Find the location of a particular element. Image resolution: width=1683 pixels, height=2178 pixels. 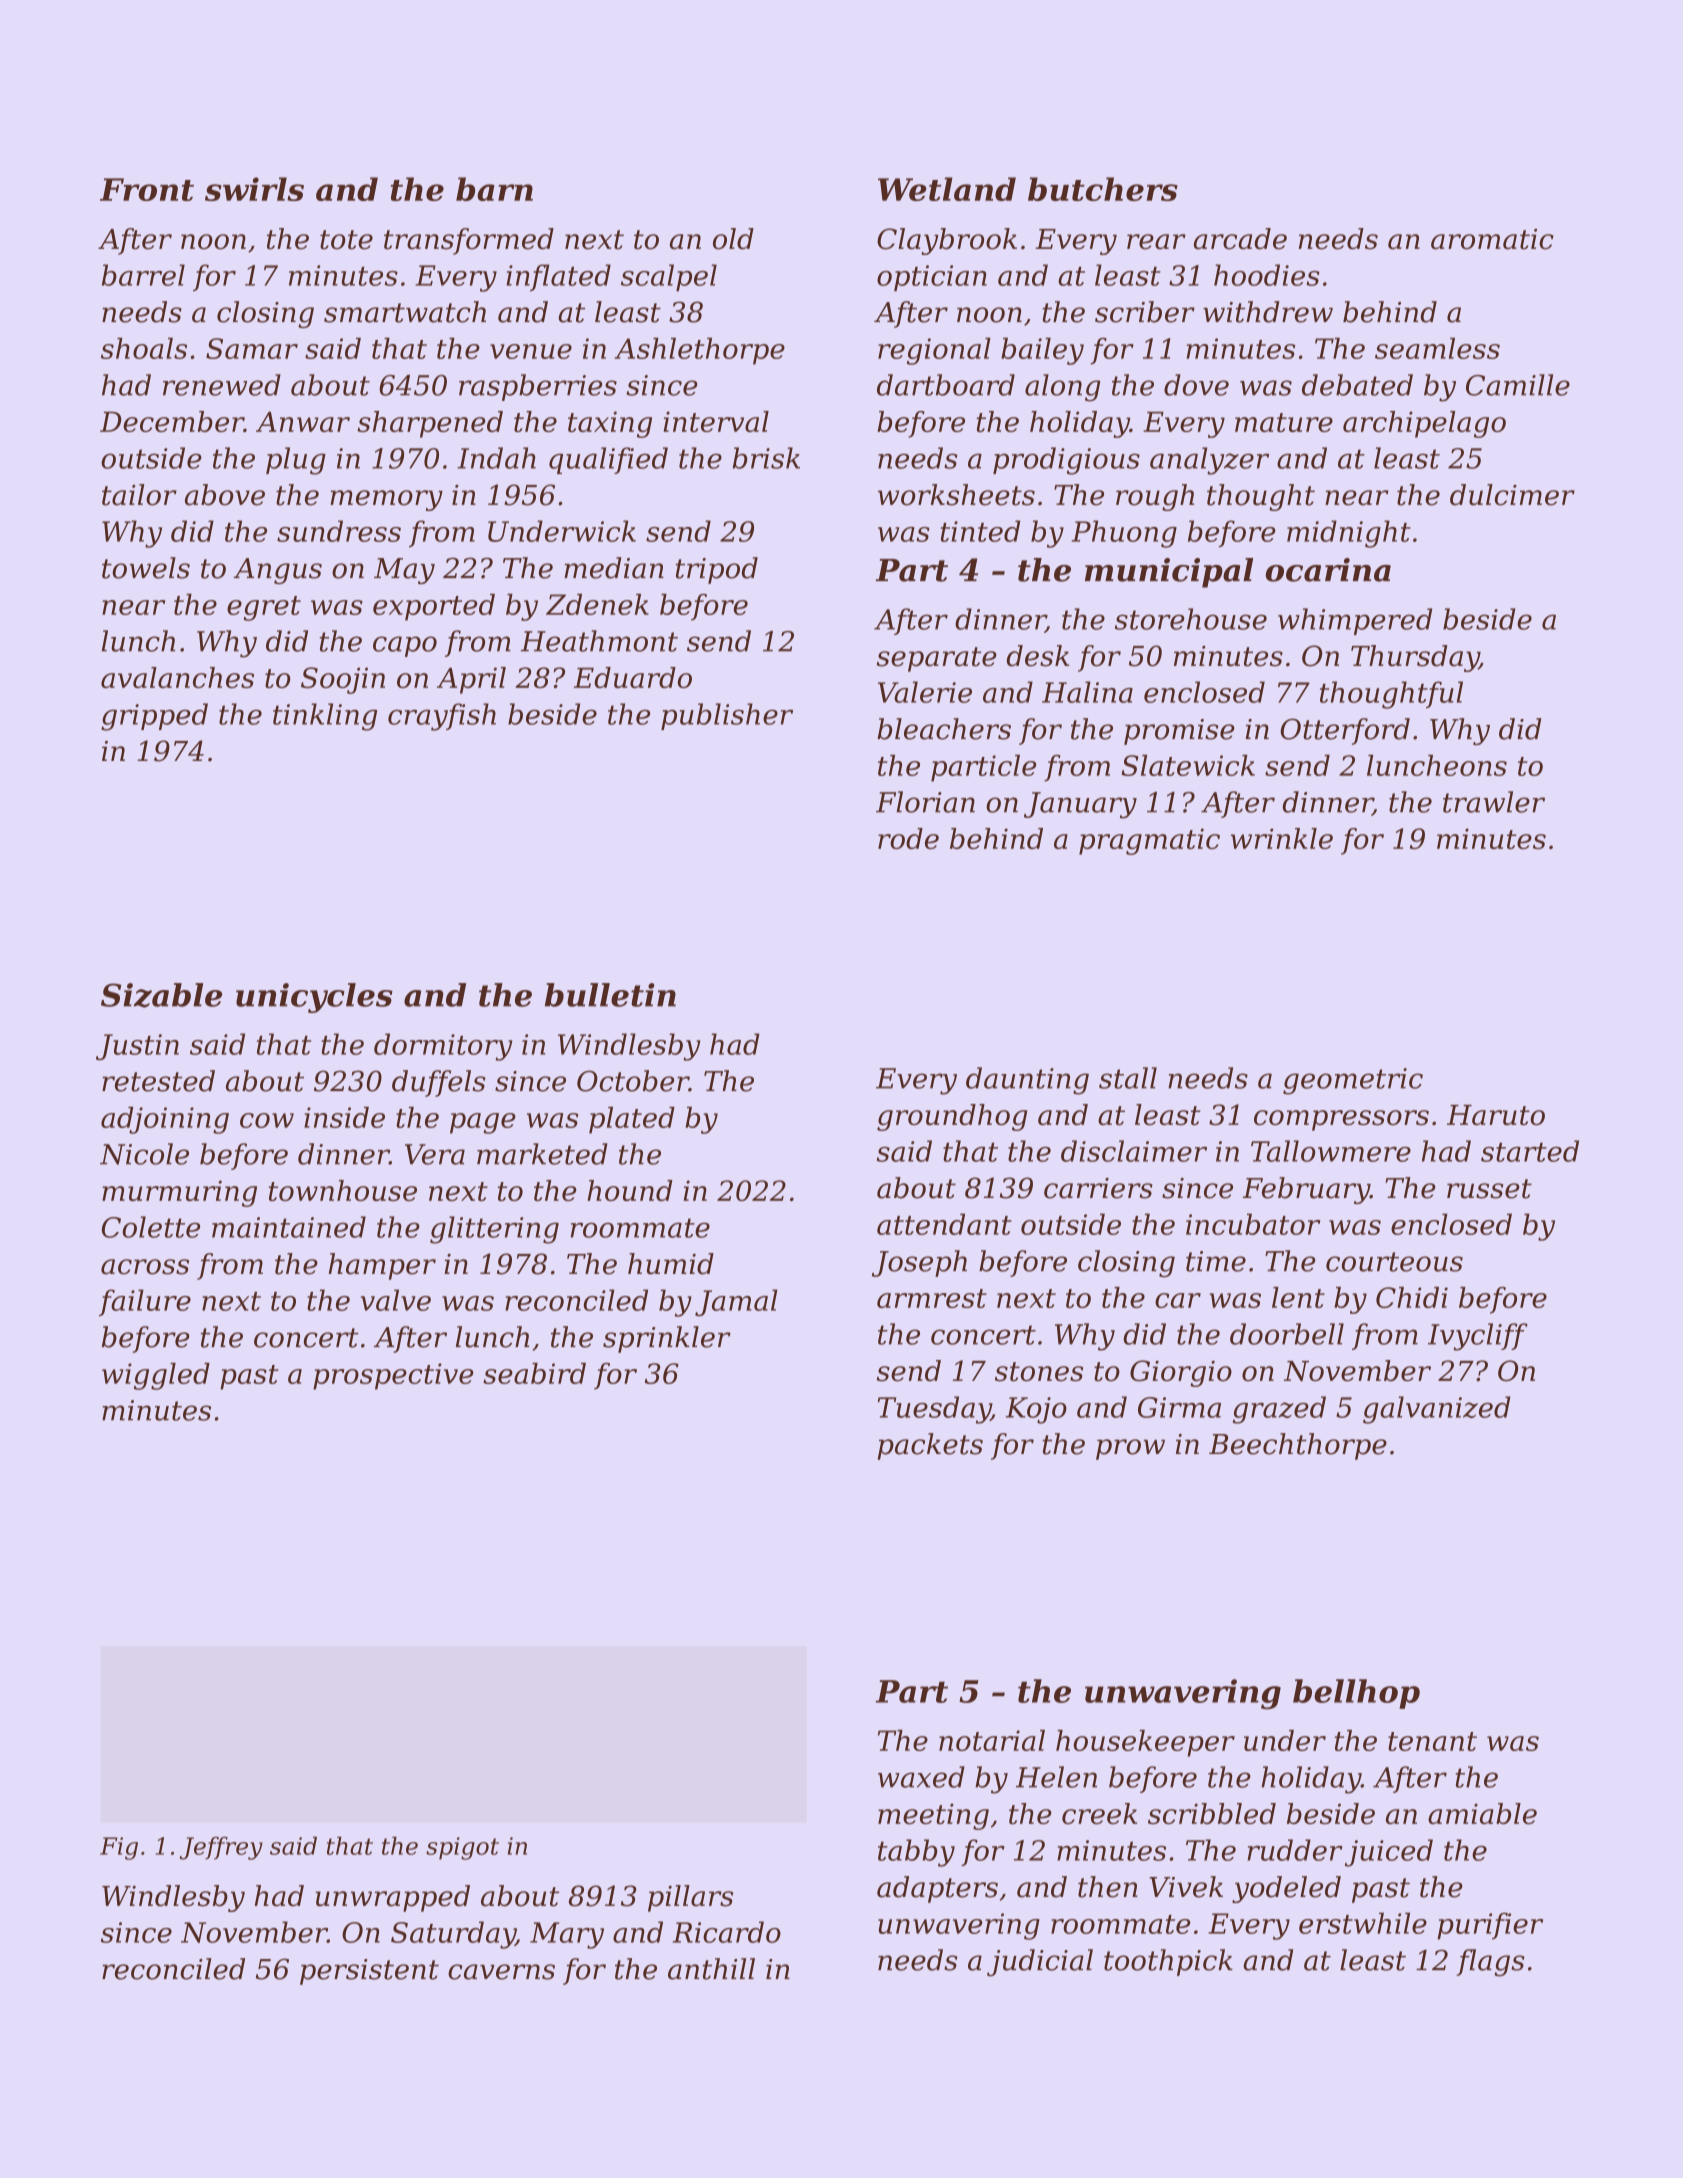

Heathmont is located at coordinates (599, 641).
